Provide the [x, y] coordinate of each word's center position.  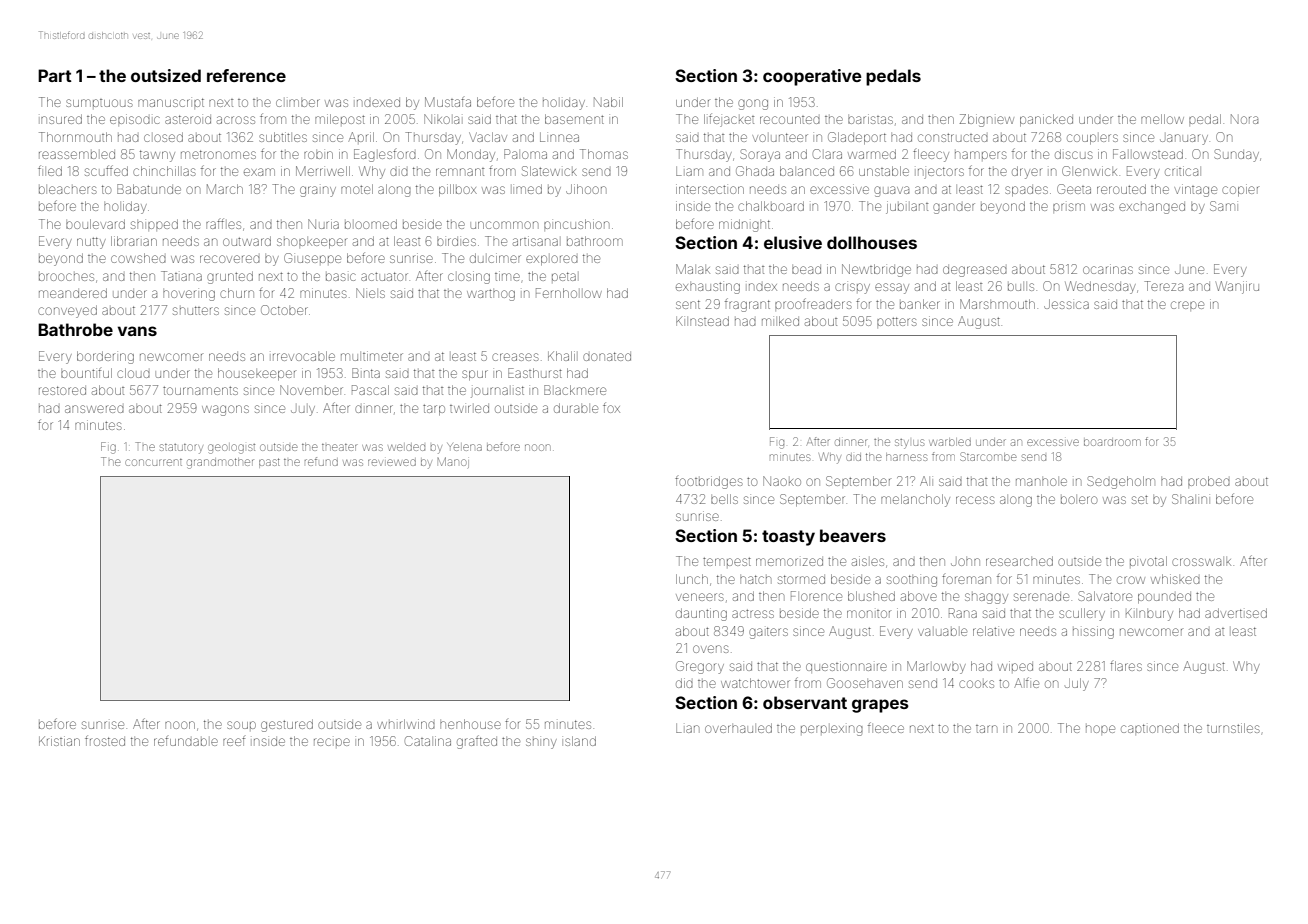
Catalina [428, 741]
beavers [853, 535]
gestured [287, 725]
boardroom [1112, 442]
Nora [1244, 119]
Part [55, 75]
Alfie [1026, 682]
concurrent [153, 462]
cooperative [812, 77]
